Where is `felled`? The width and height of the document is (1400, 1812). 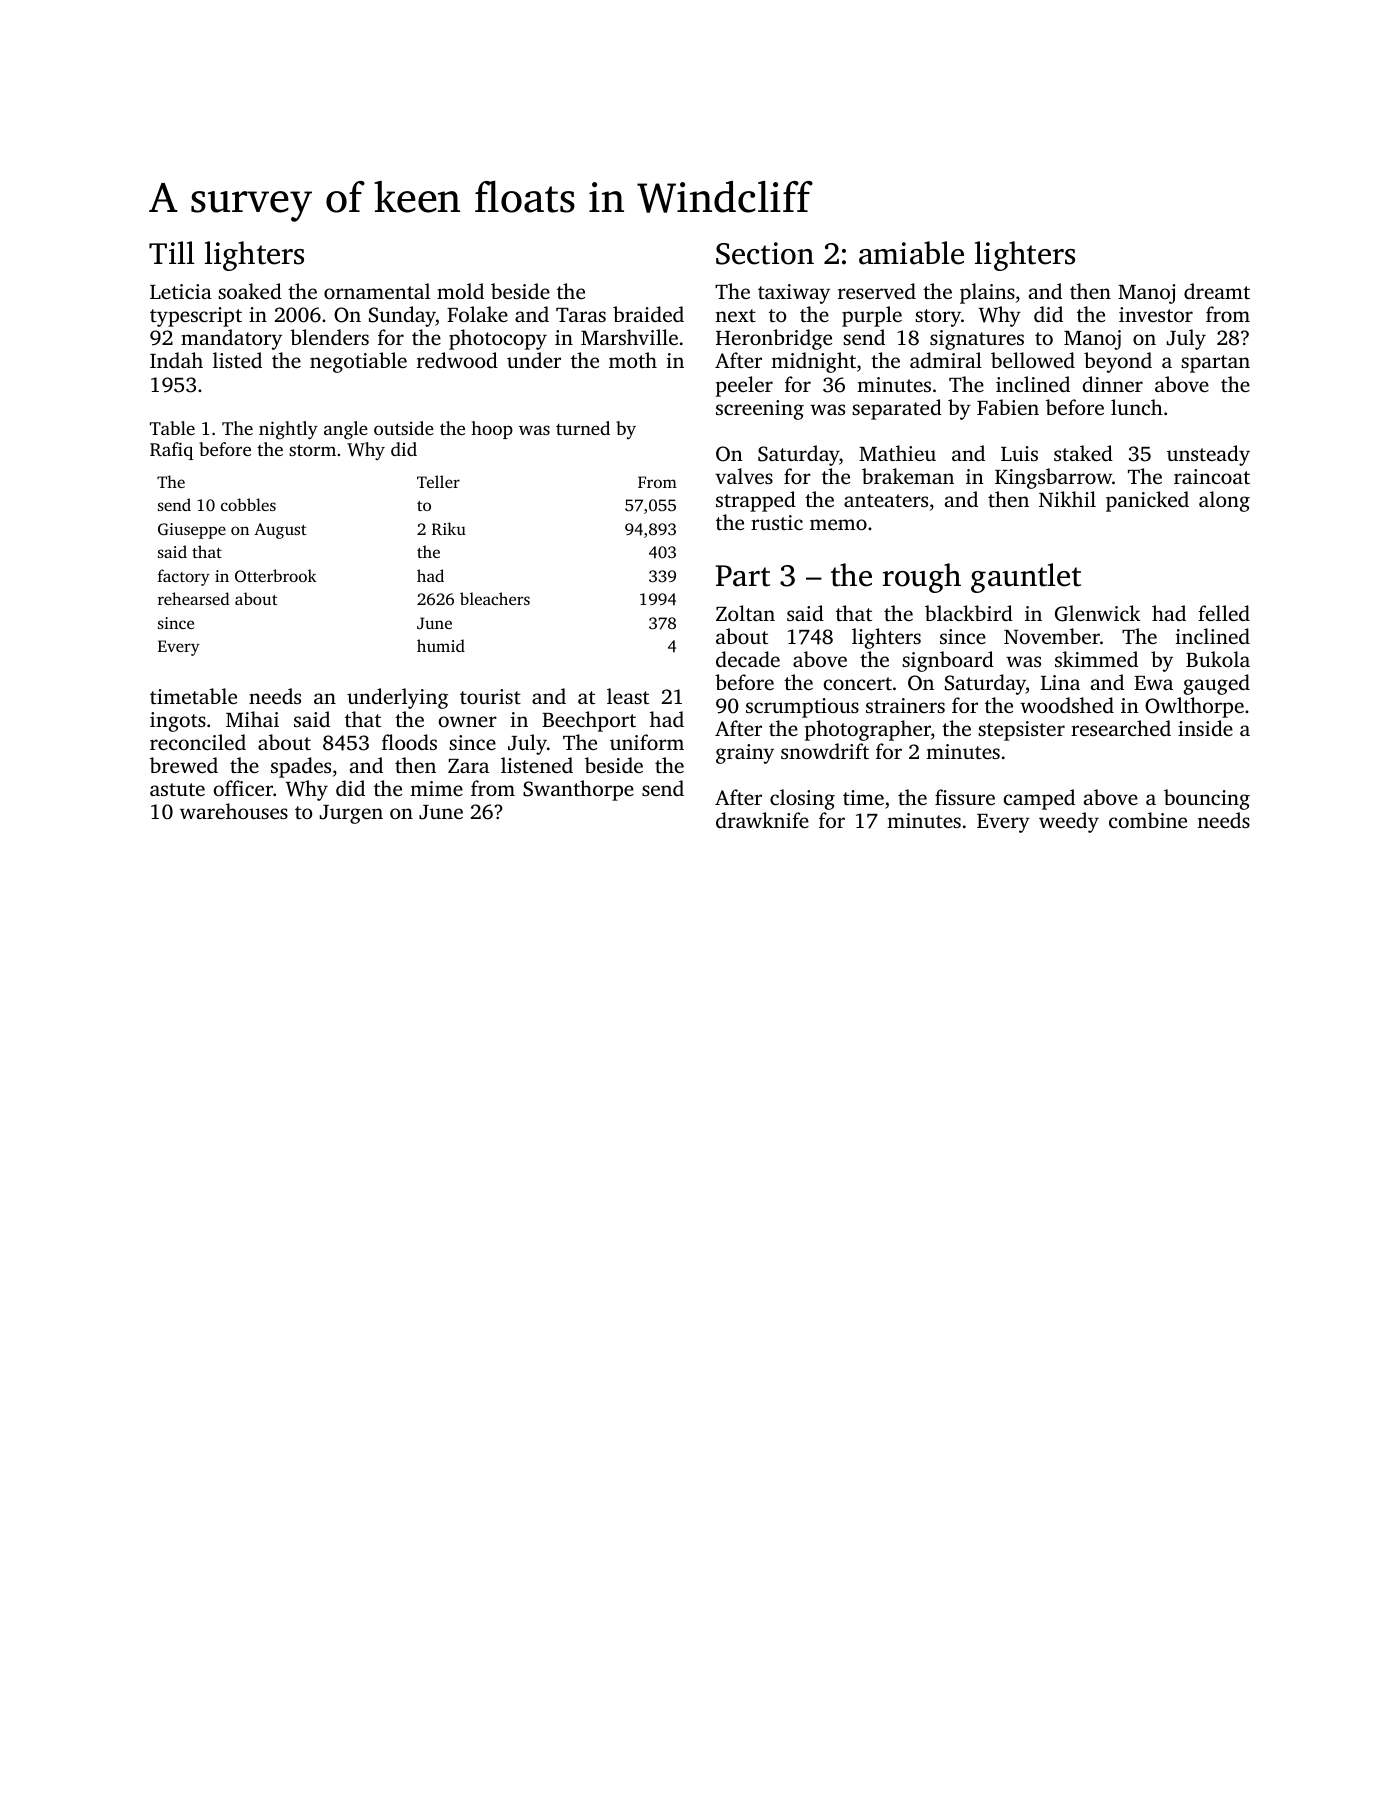 felled is located at coordinates (1224, 613).
